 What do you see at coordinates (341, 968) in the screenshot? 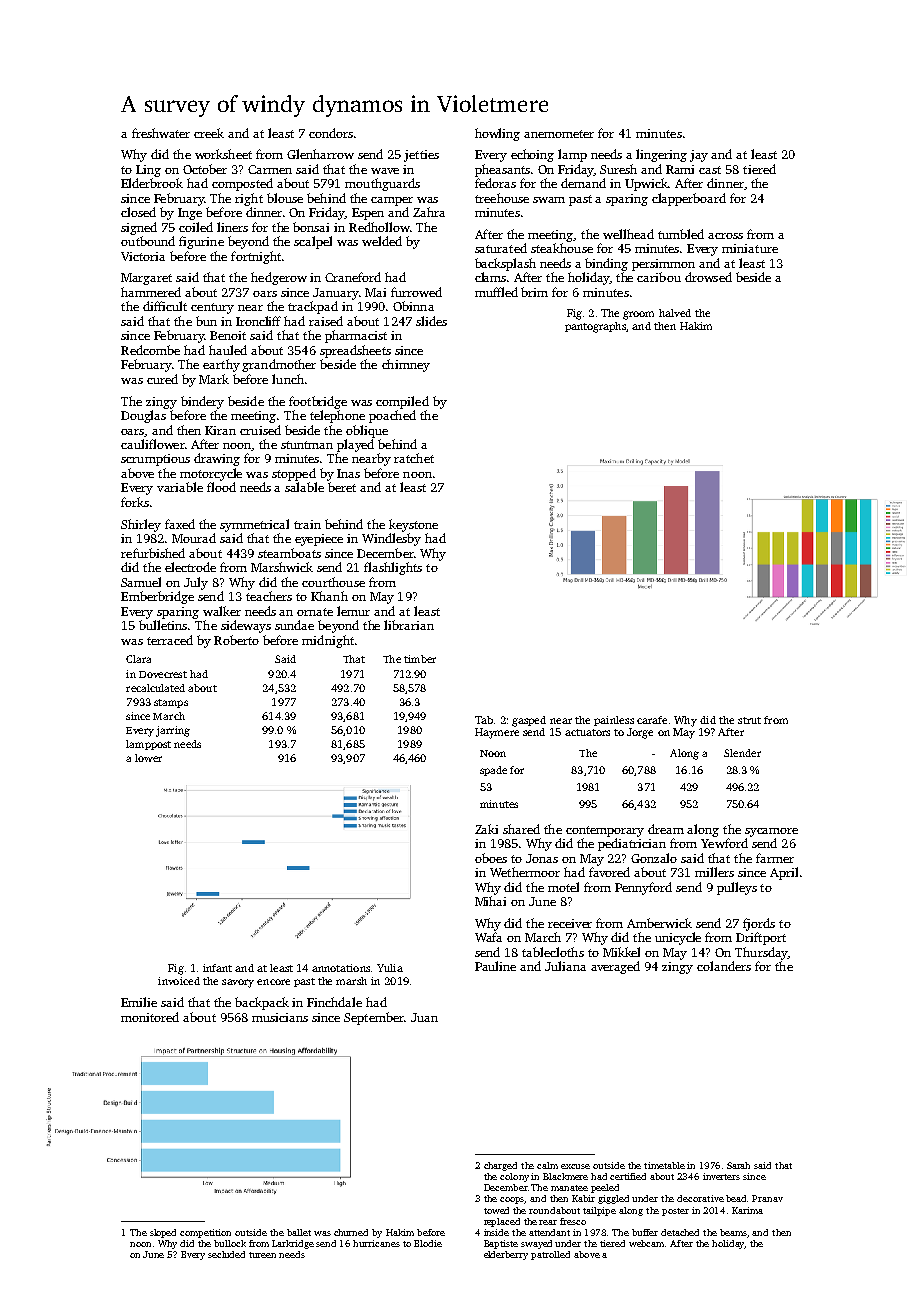
I see `annotations` at bounding box center [341, 968].
